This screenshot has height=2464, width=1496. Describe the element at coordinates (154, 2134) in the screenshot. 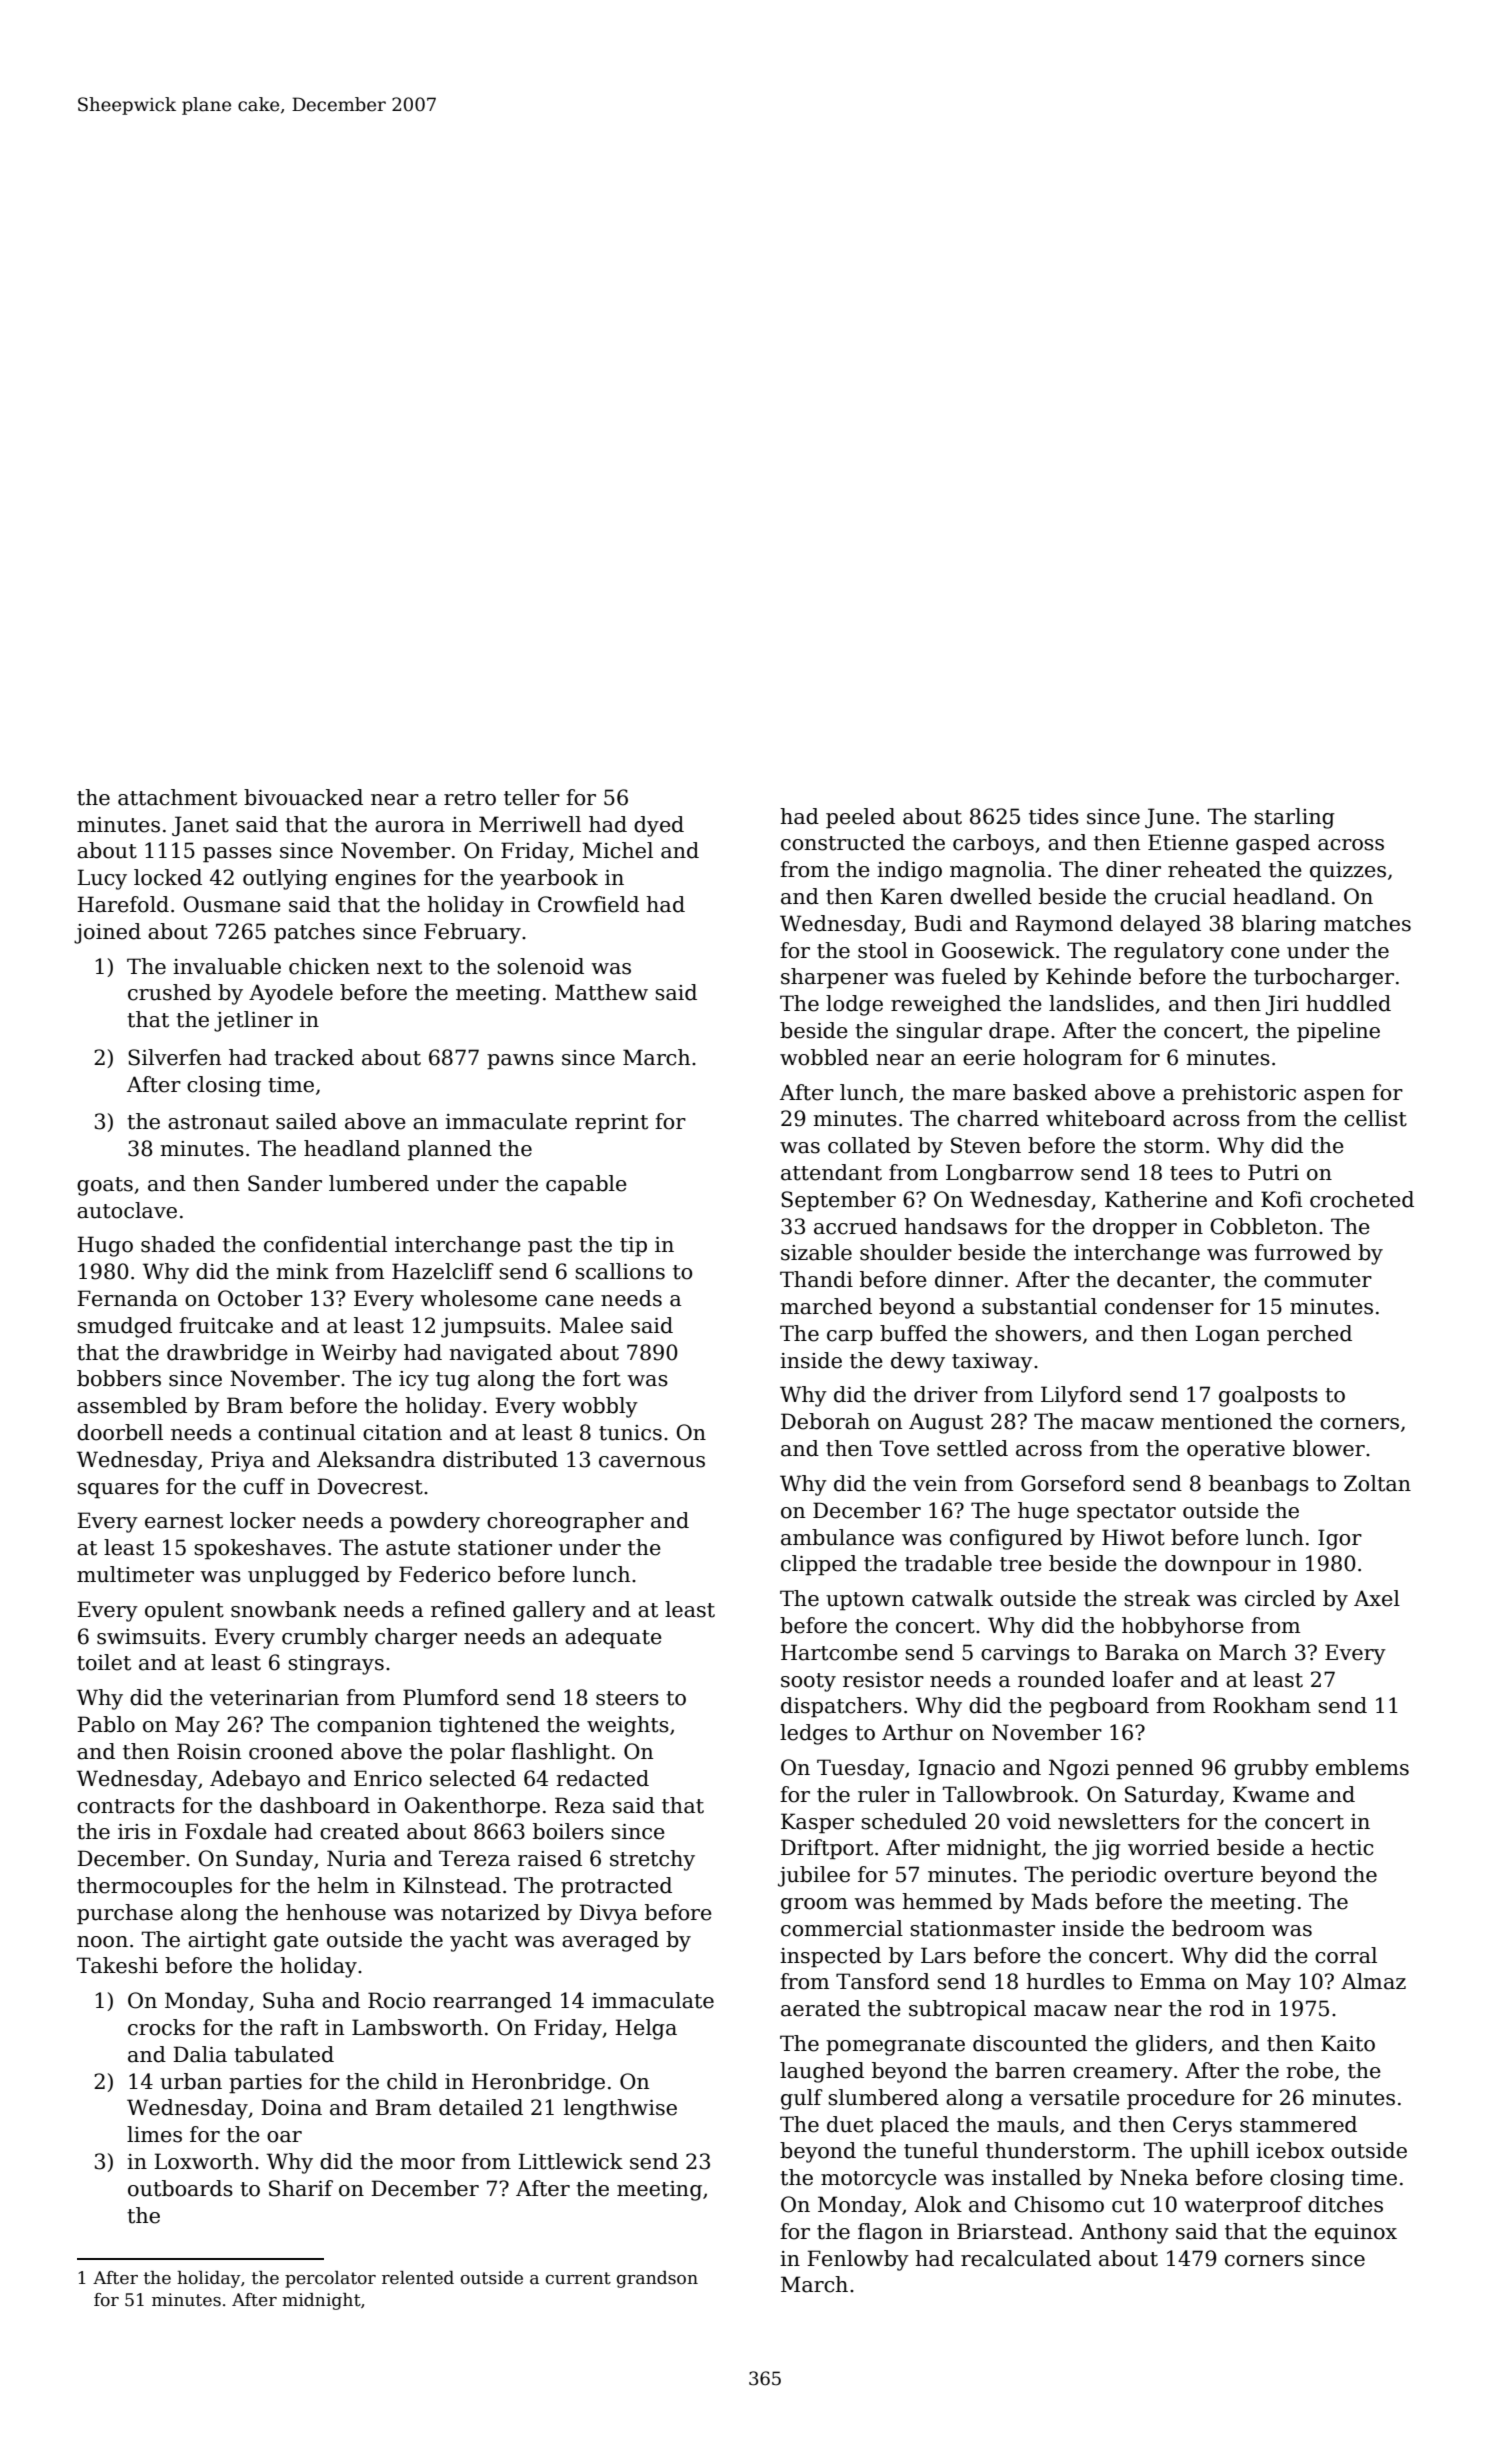

I see `limes` at that location.
